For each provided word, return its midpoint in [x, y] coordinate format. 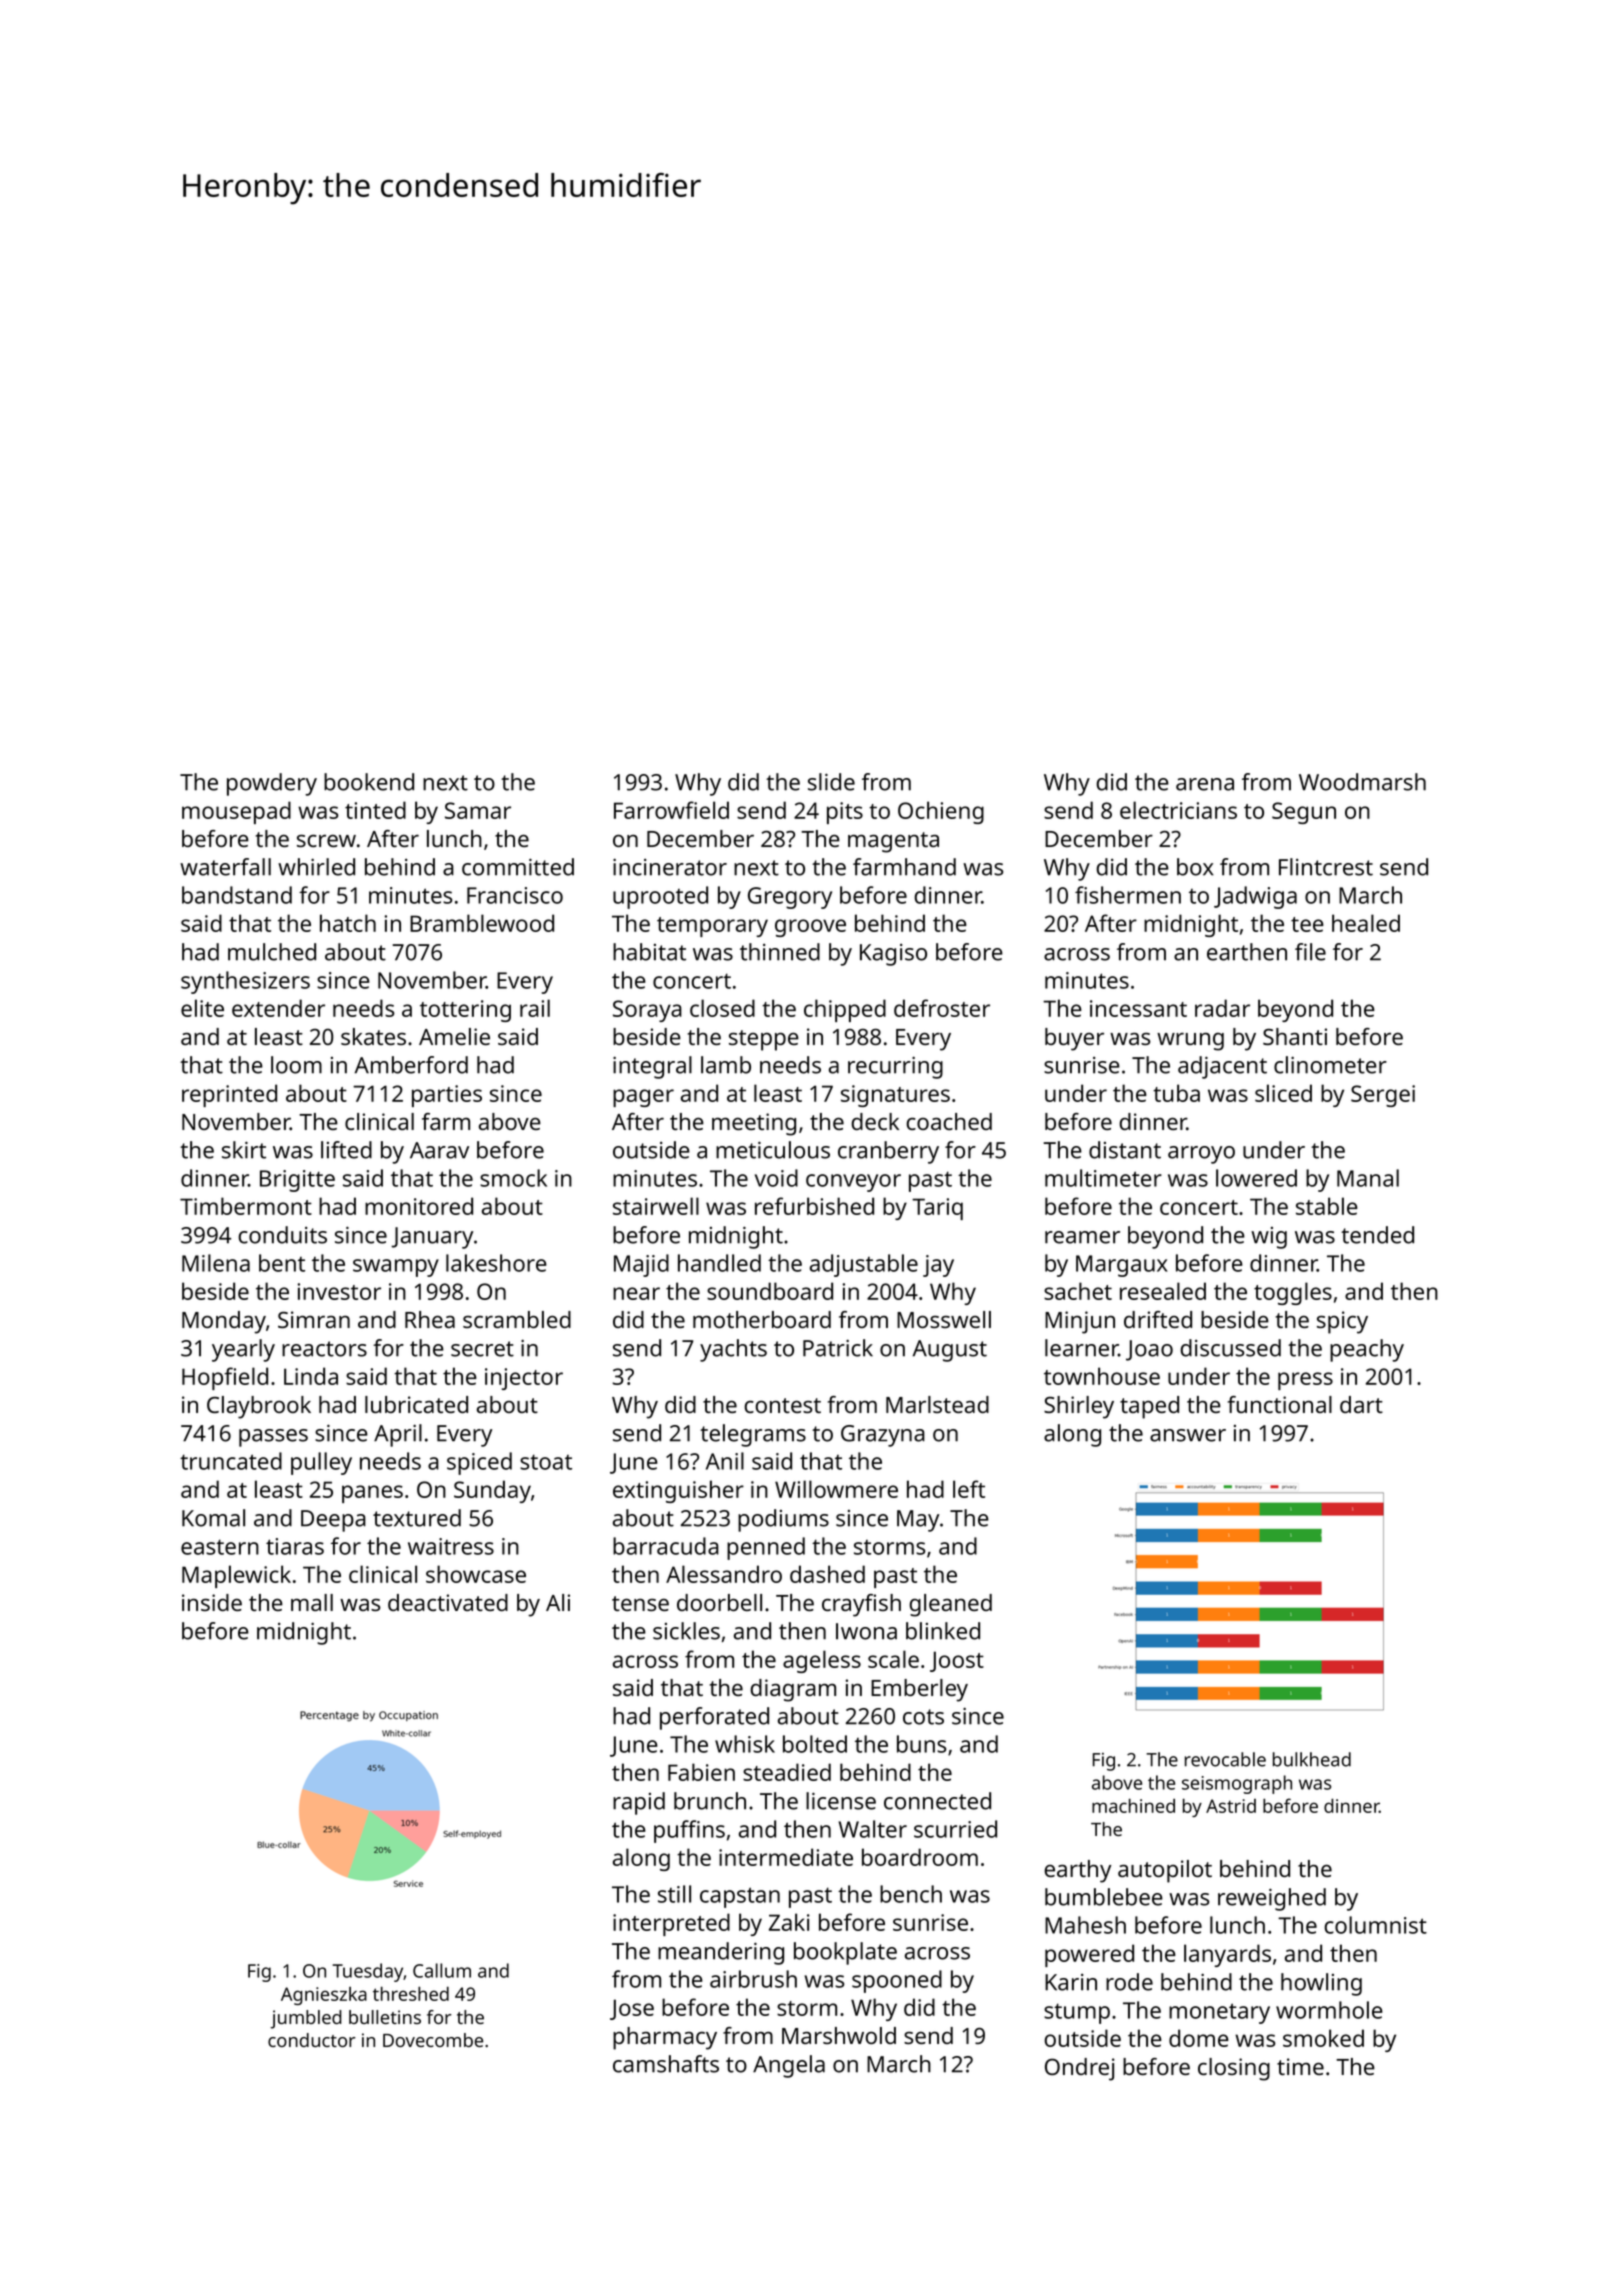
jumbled [306, 2019]
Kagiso [893, 955]
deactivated [448, 1602]
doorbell [719, 1602]
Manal [1368, 1178]
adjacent [1222, 1067]
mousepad [236, 812]
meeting [754, 1124]
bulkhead [1312, 1759]
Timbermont [246, 1206]
